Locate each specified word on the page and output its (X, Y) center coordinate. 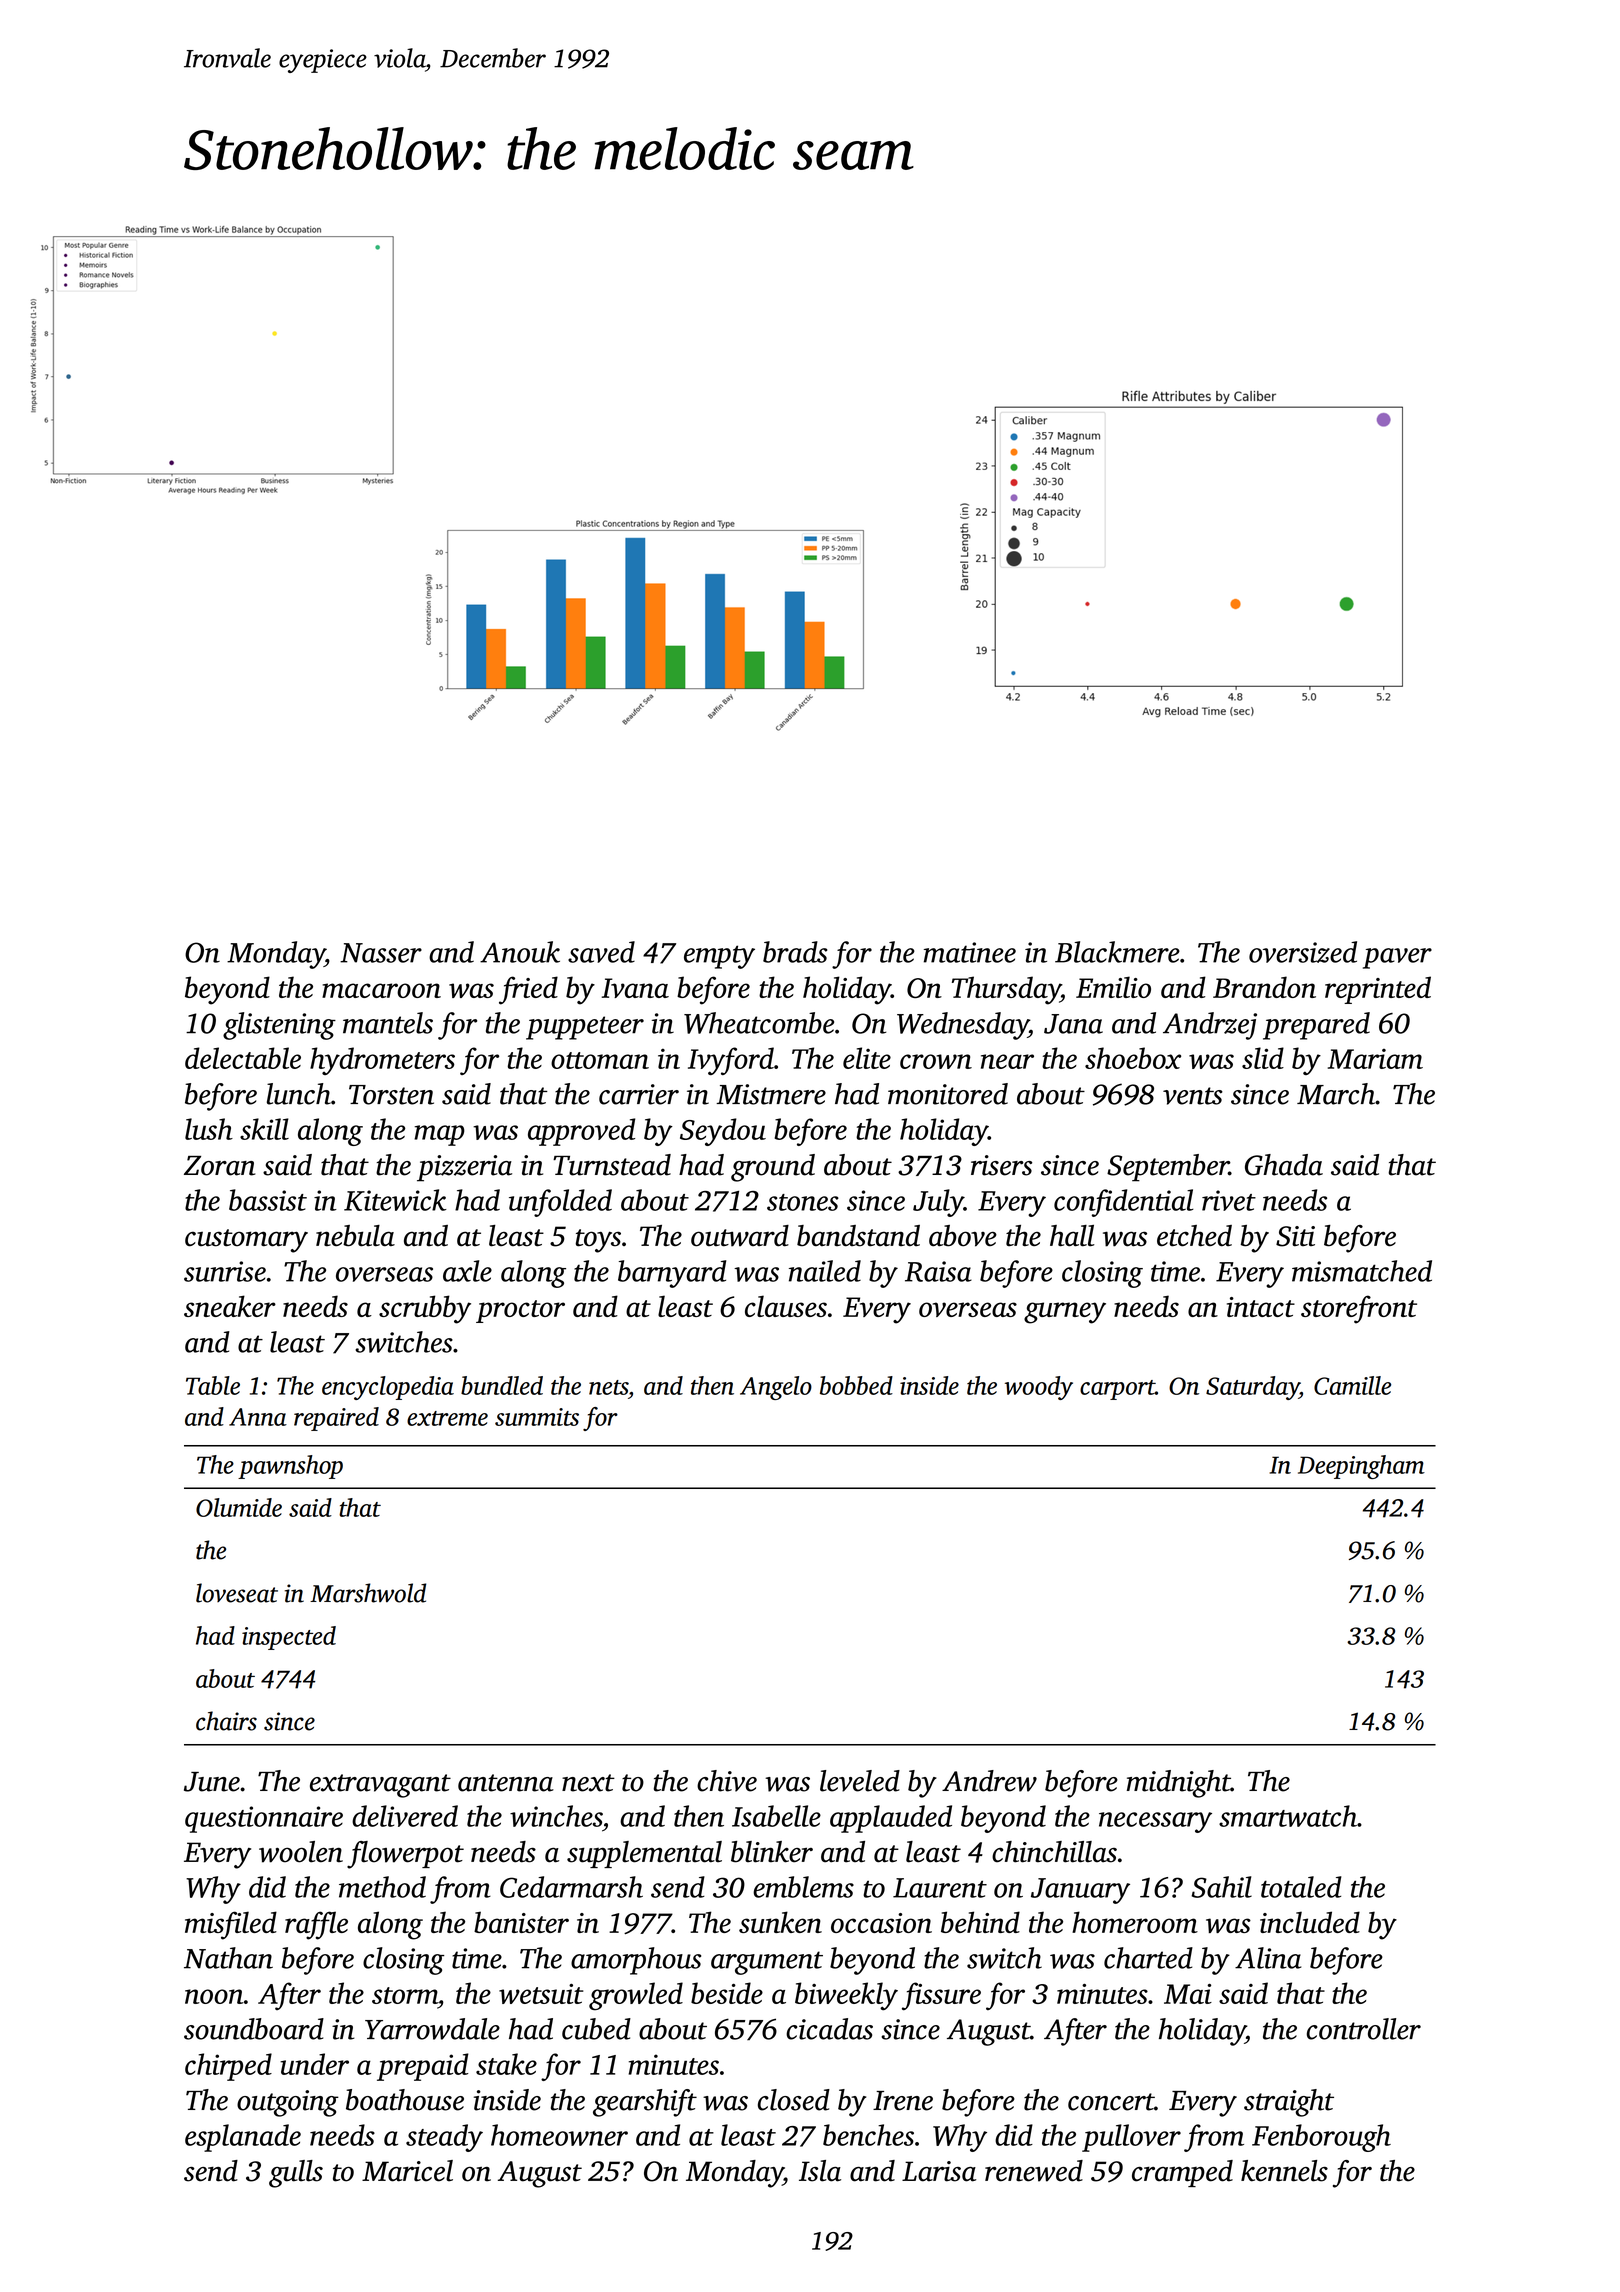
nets (608, 1387)
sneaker (230, 1306)
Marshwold (368, 1593)
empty (719, 957)
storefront (1359, 1309)
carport (1117, 1390)
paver (1397, 958)
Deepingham (1361, 1467)
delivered (405, 1816)
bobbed (856, 1385)
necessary (1155, 1822)
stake (506, 2064)
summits (537, 1417)
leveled (860, 1781)
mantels (388, 1023)
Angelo (776, 1388)
